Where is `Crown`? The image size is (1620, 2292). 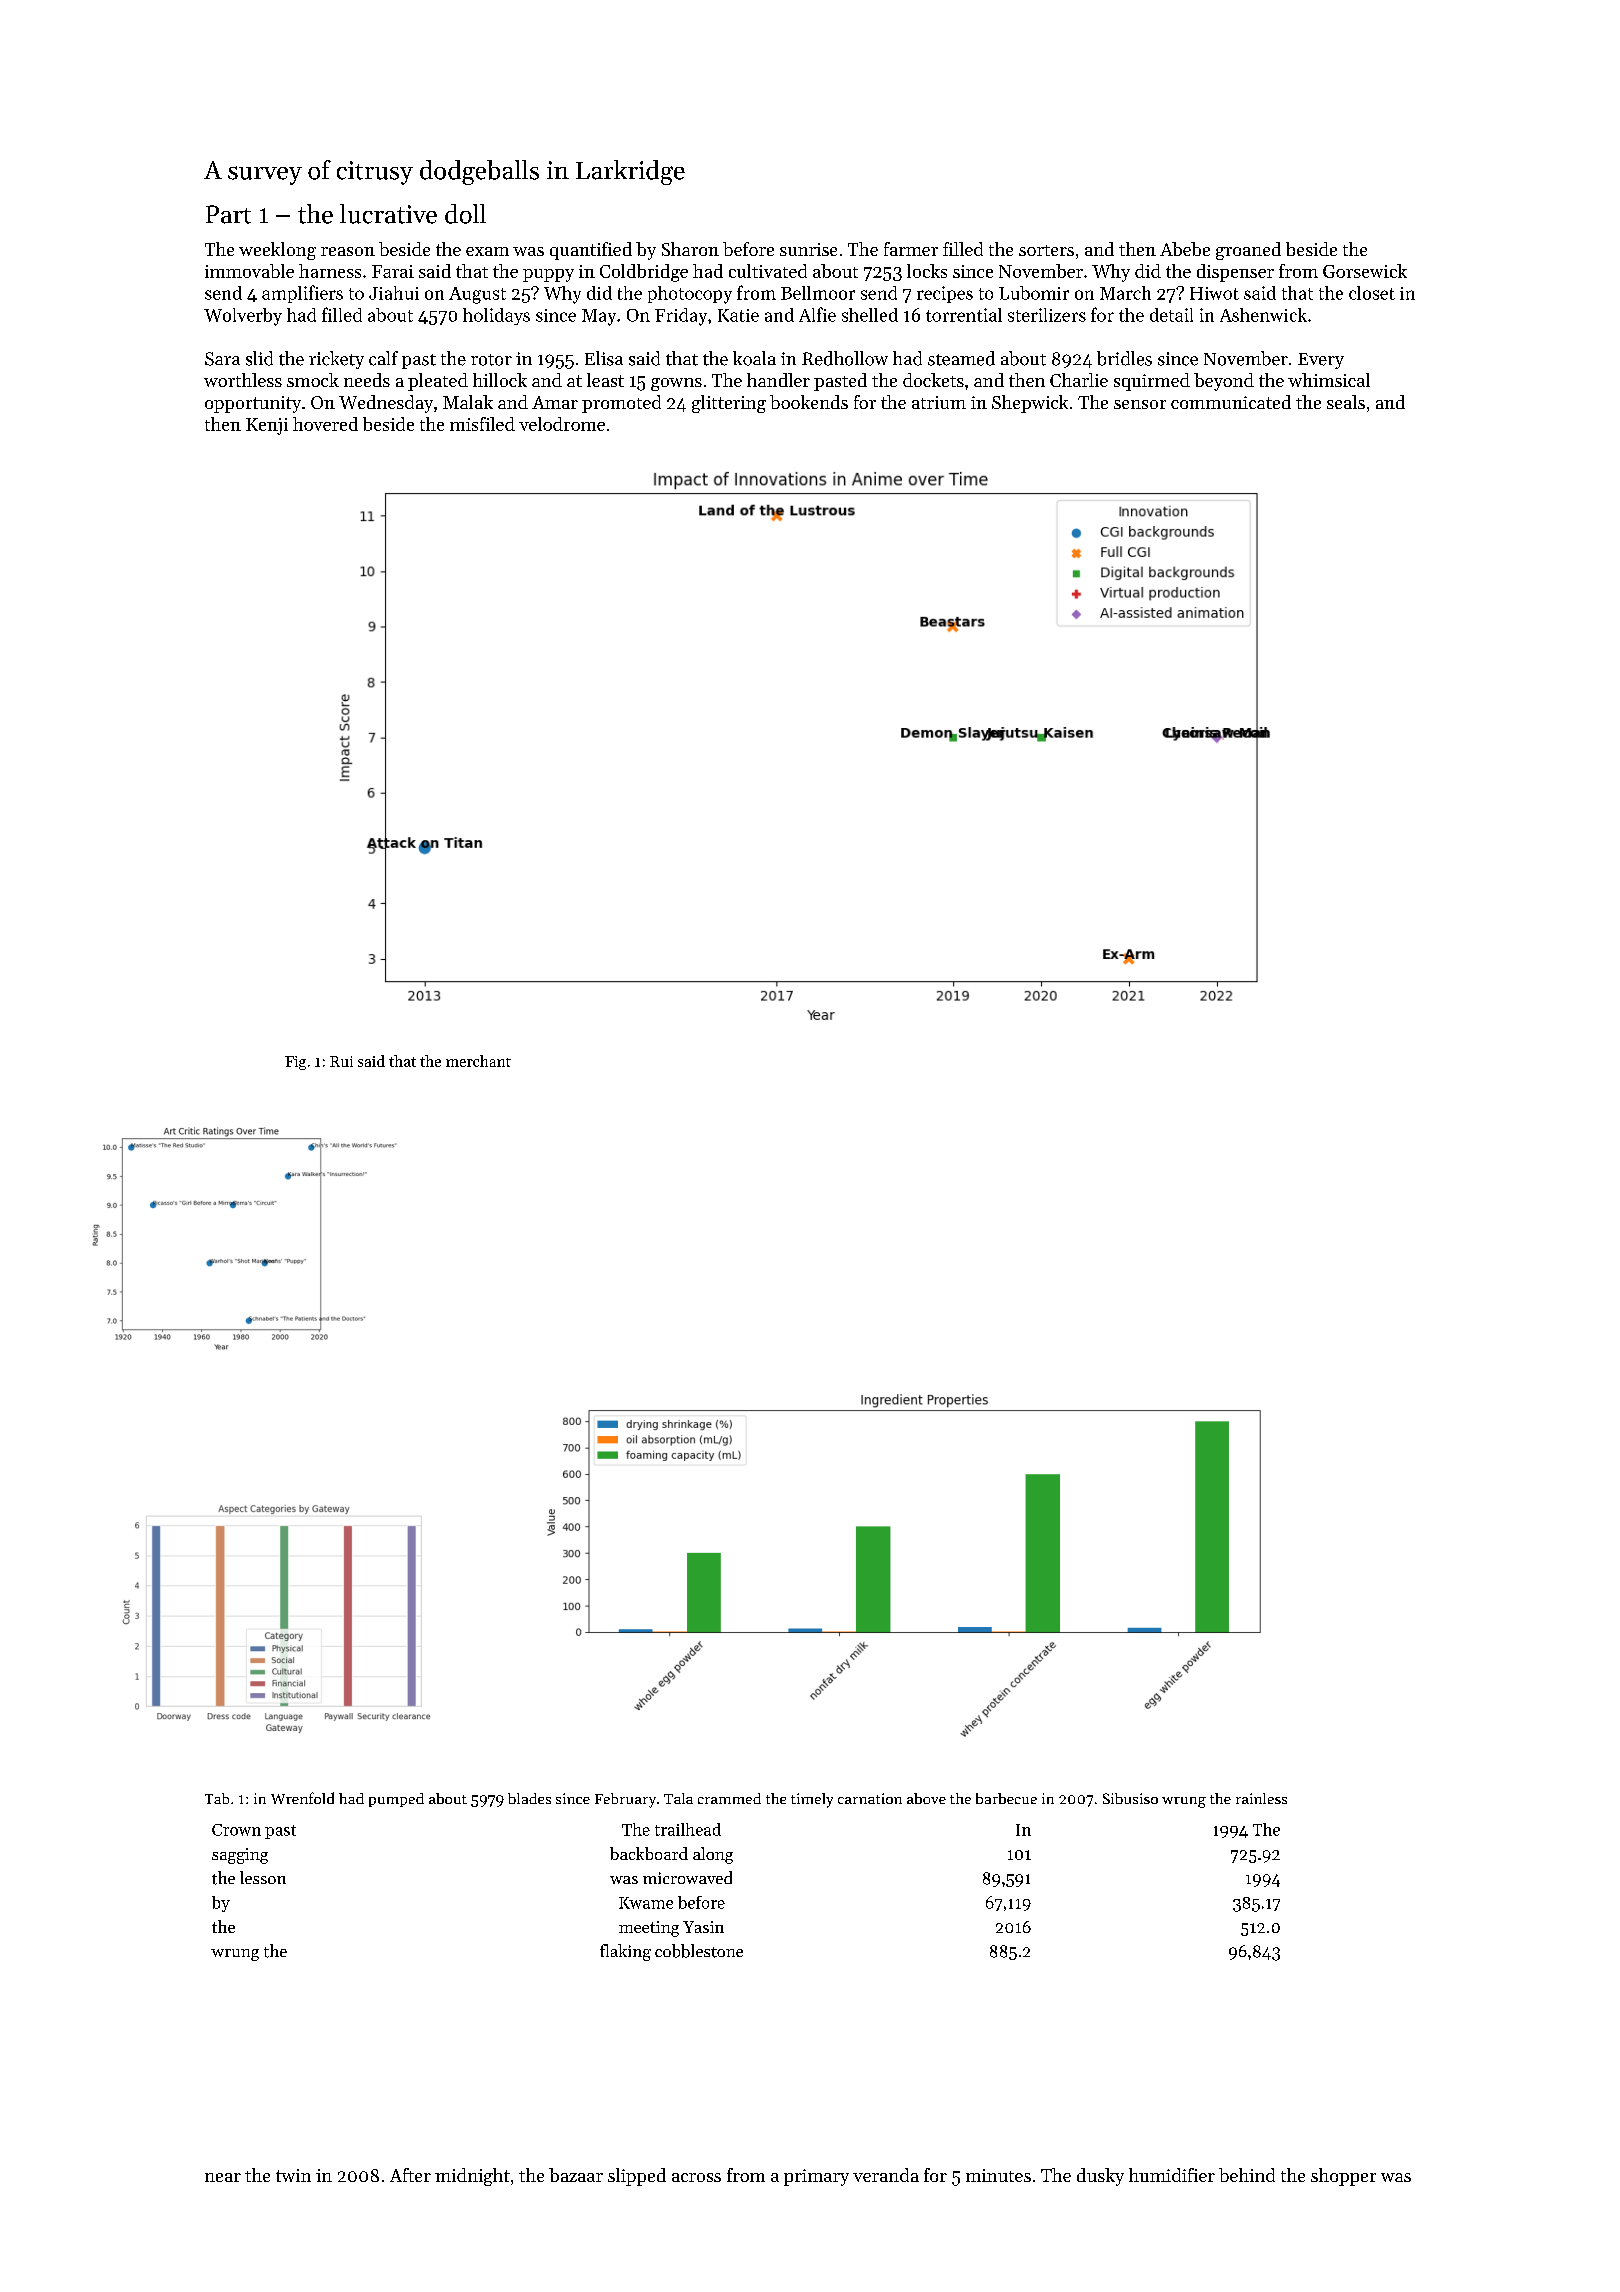 Crown is located at coordinates (236, 1830).
